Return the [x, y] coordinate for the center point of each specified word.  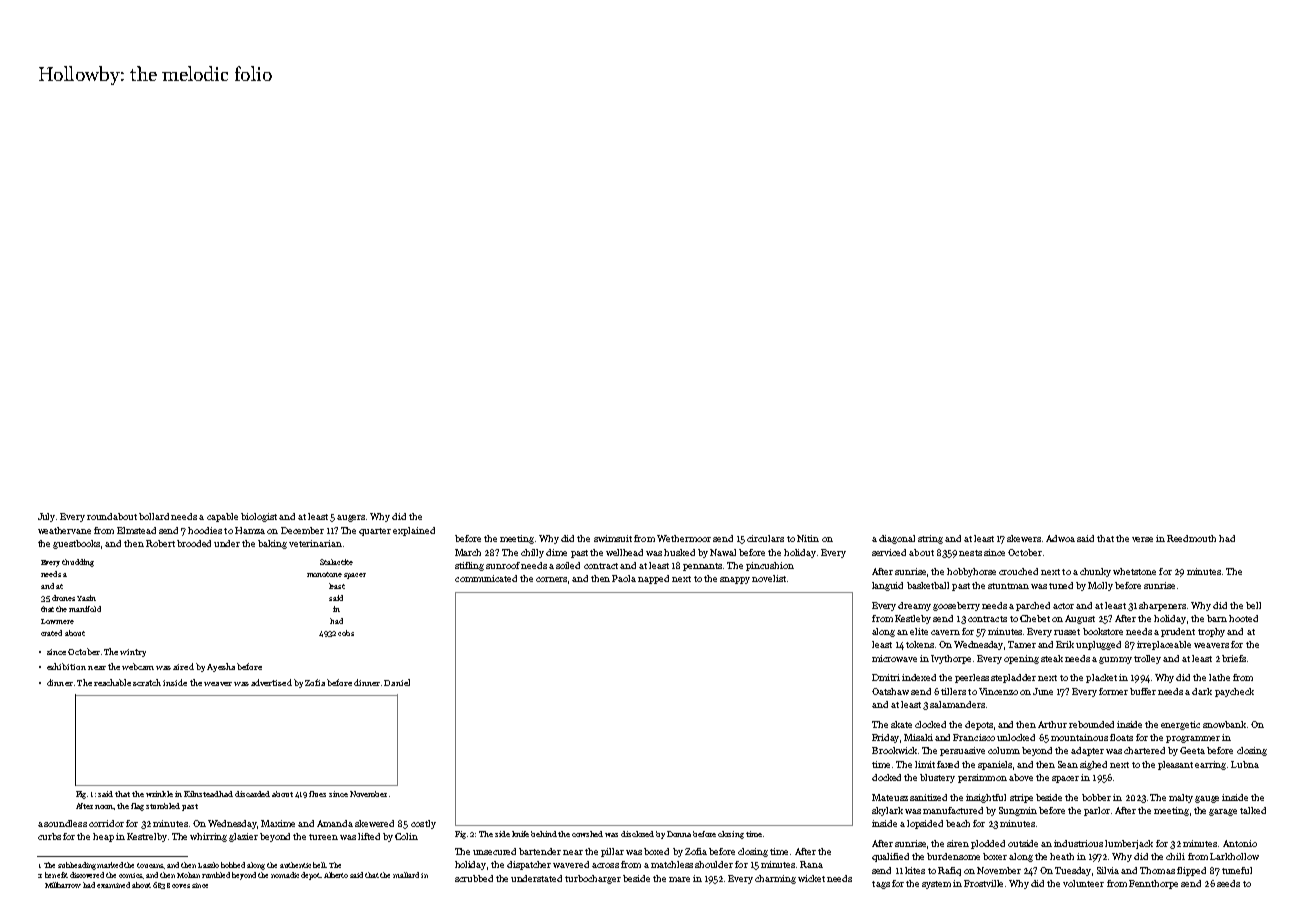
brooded [194, 543]
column [1004, 750]
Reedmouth [1191, 538]
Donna [679, 834]
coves [181, 886]
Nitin [808, 538]
